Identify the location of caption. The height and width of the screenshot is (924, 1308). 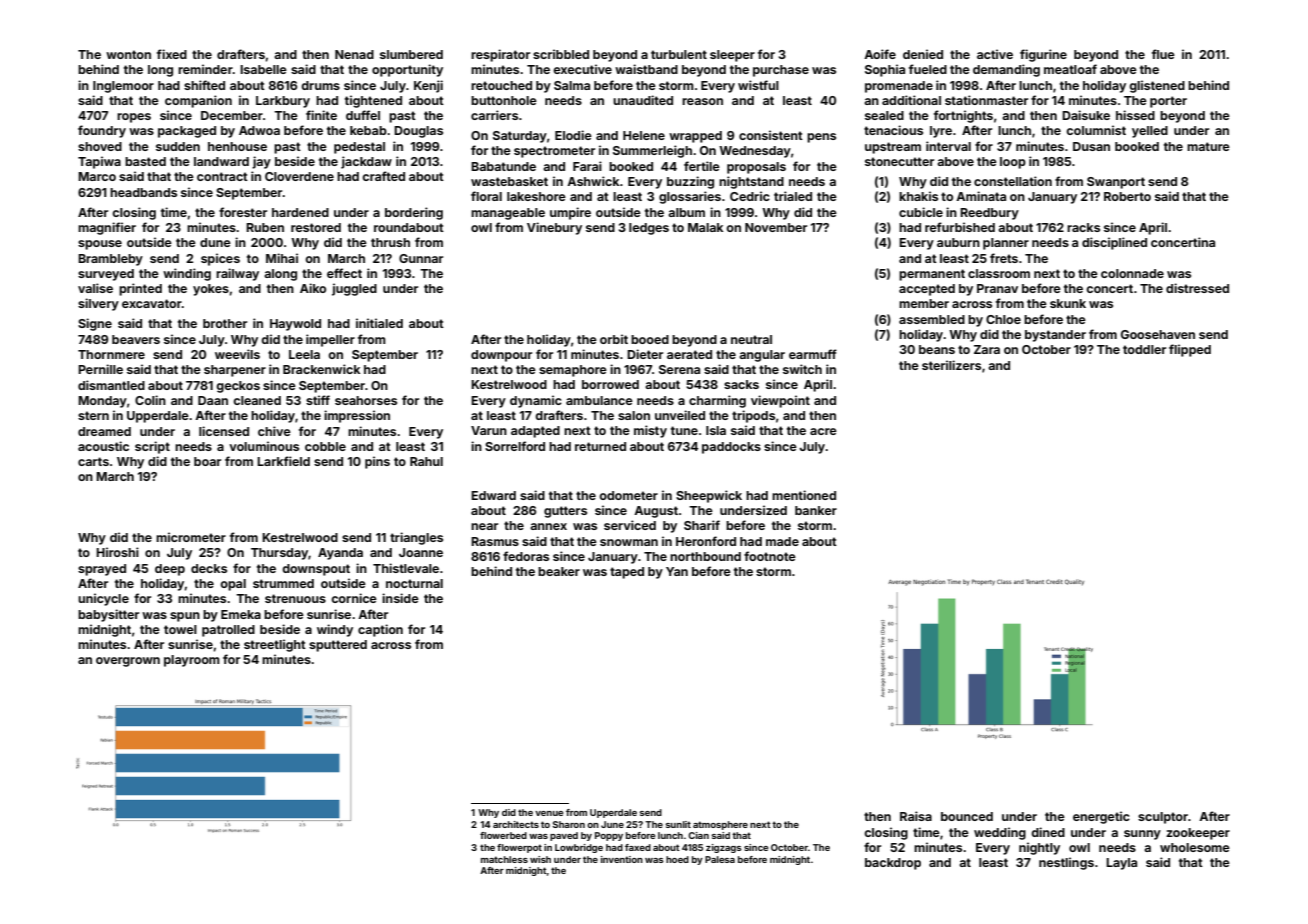
(380, 630).
